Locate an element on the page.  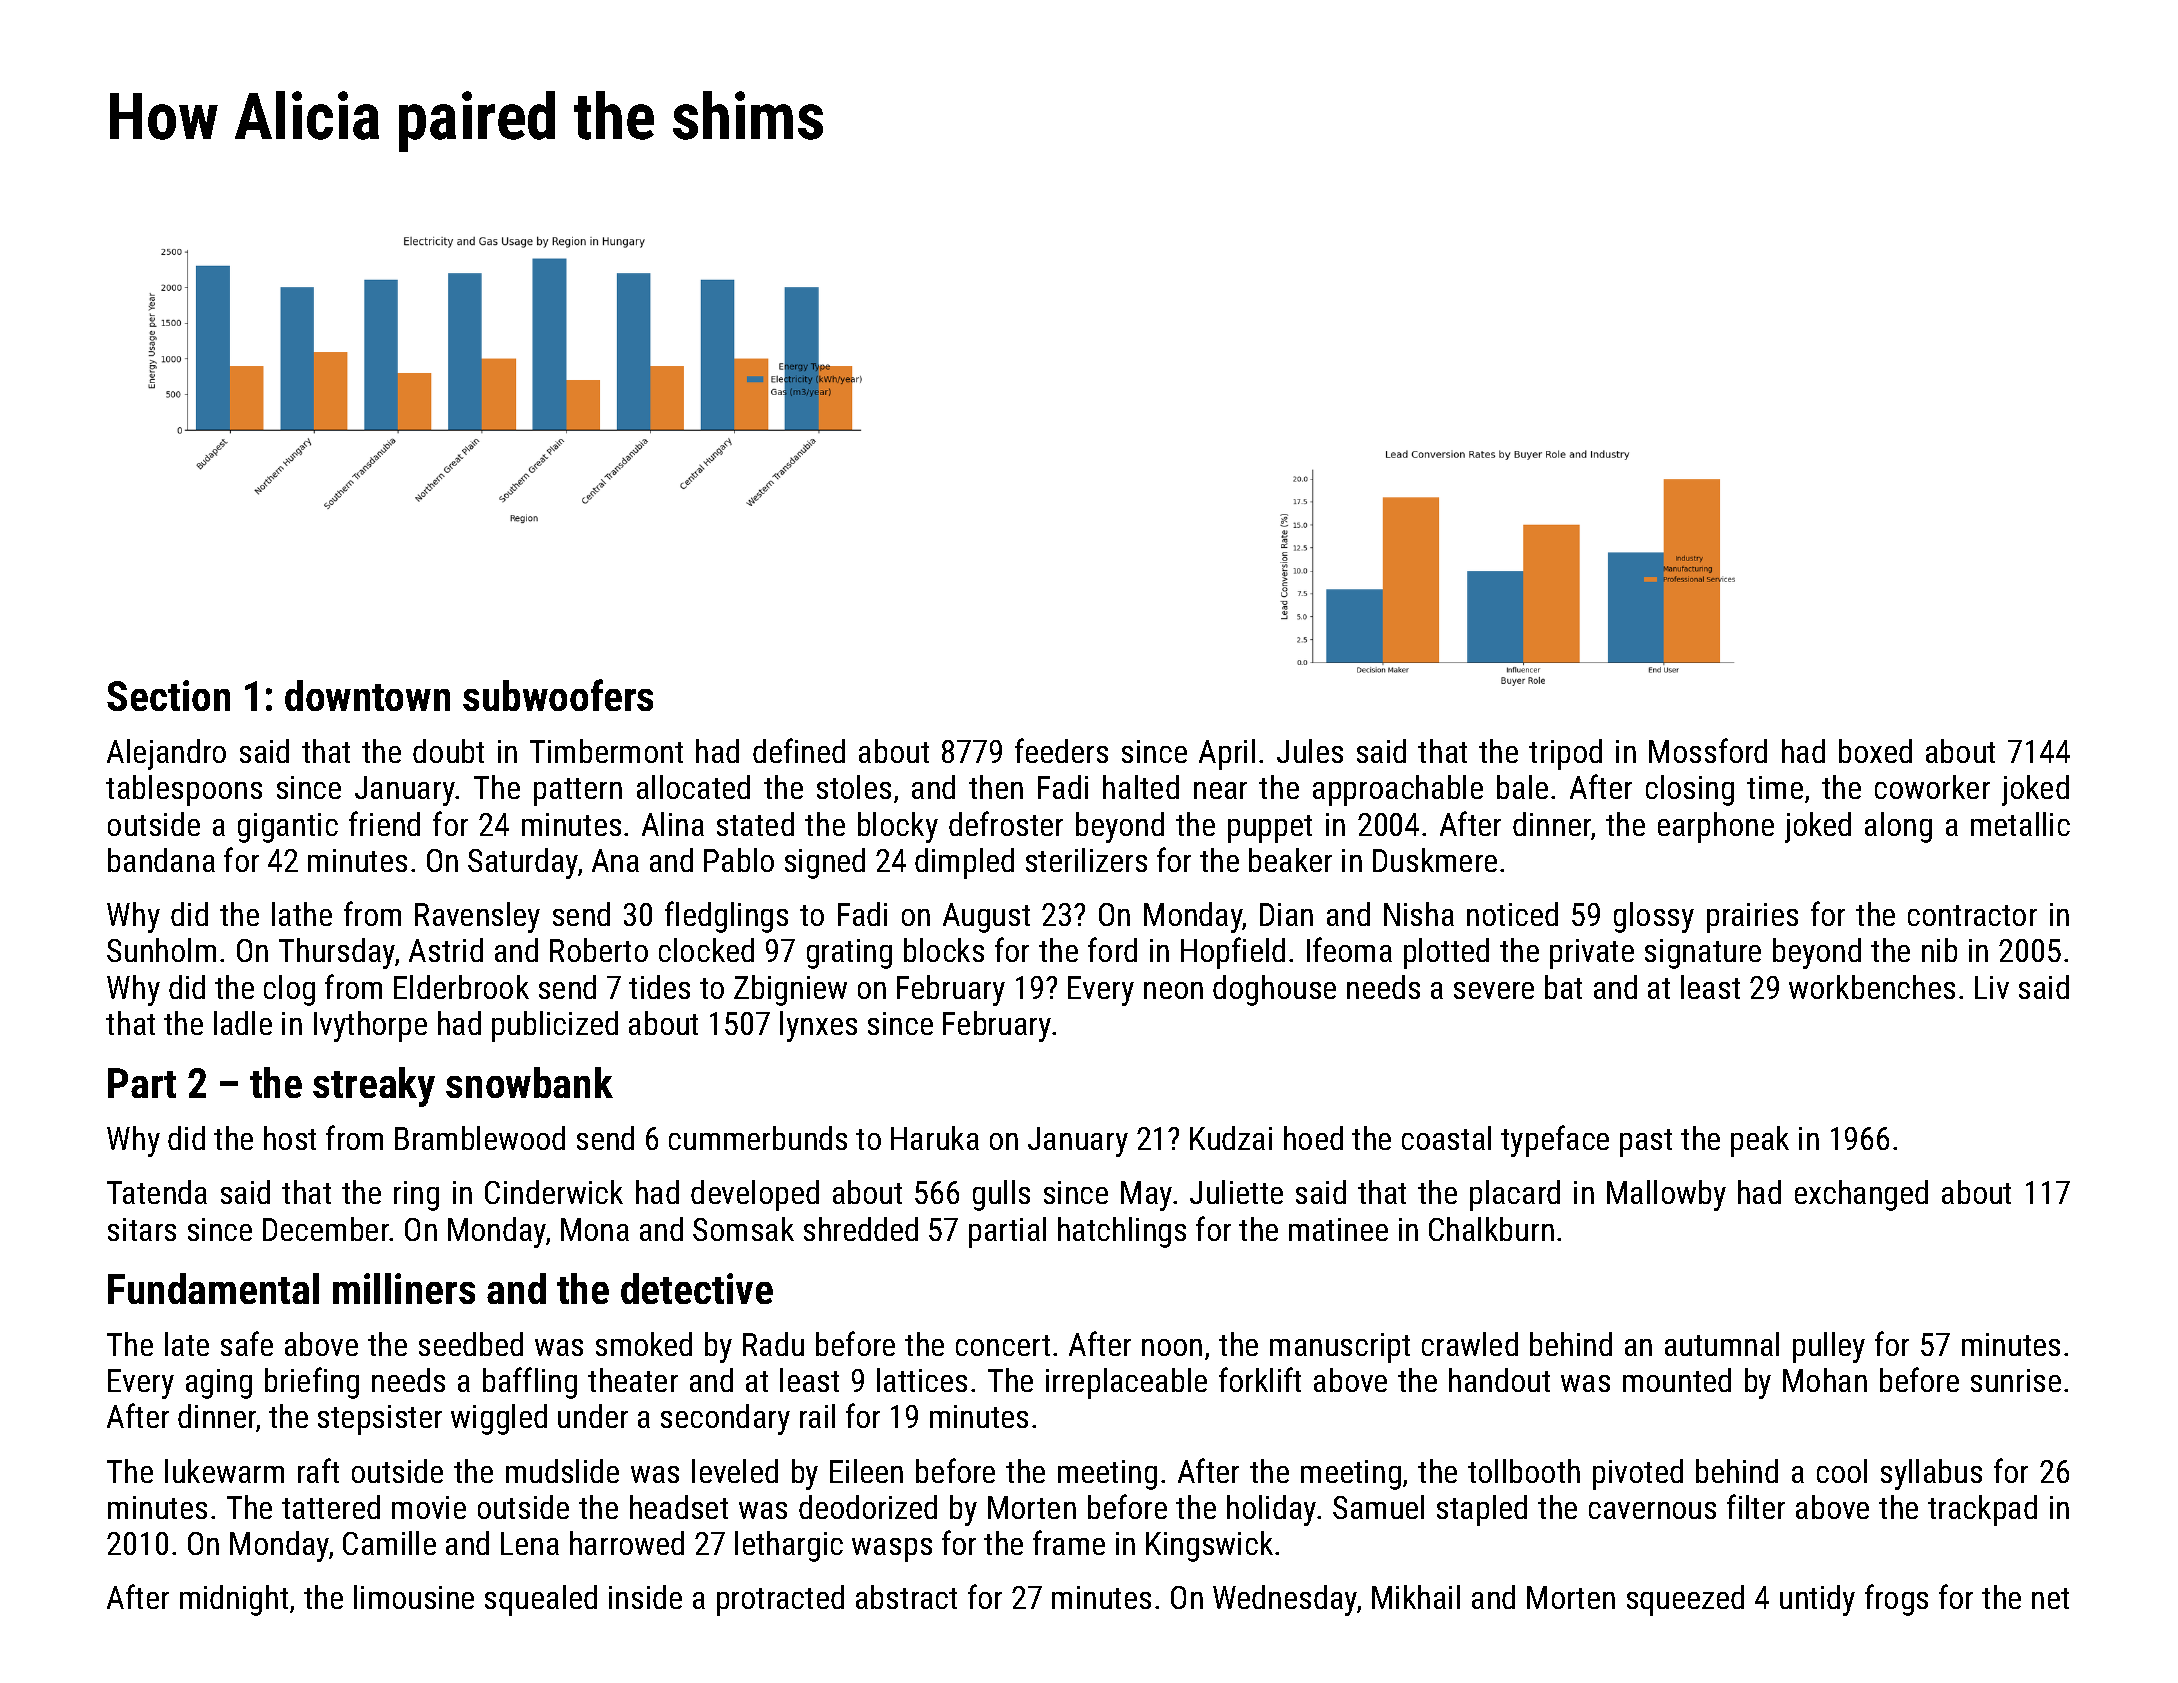
stoles is located at coordinates (854, 787).
